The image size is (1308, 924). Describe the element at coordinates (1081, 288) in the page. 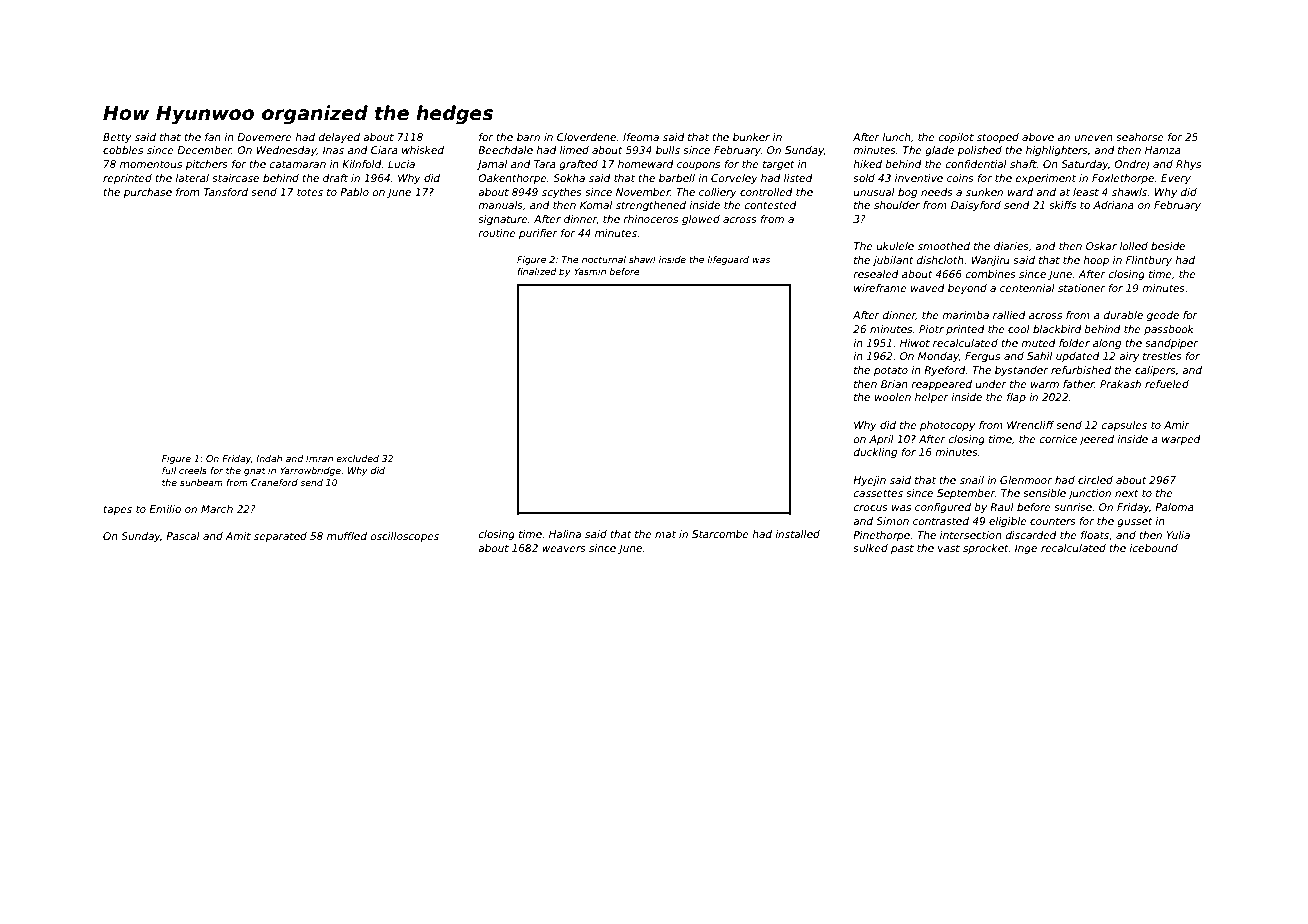

I see `stationer` at that location.
